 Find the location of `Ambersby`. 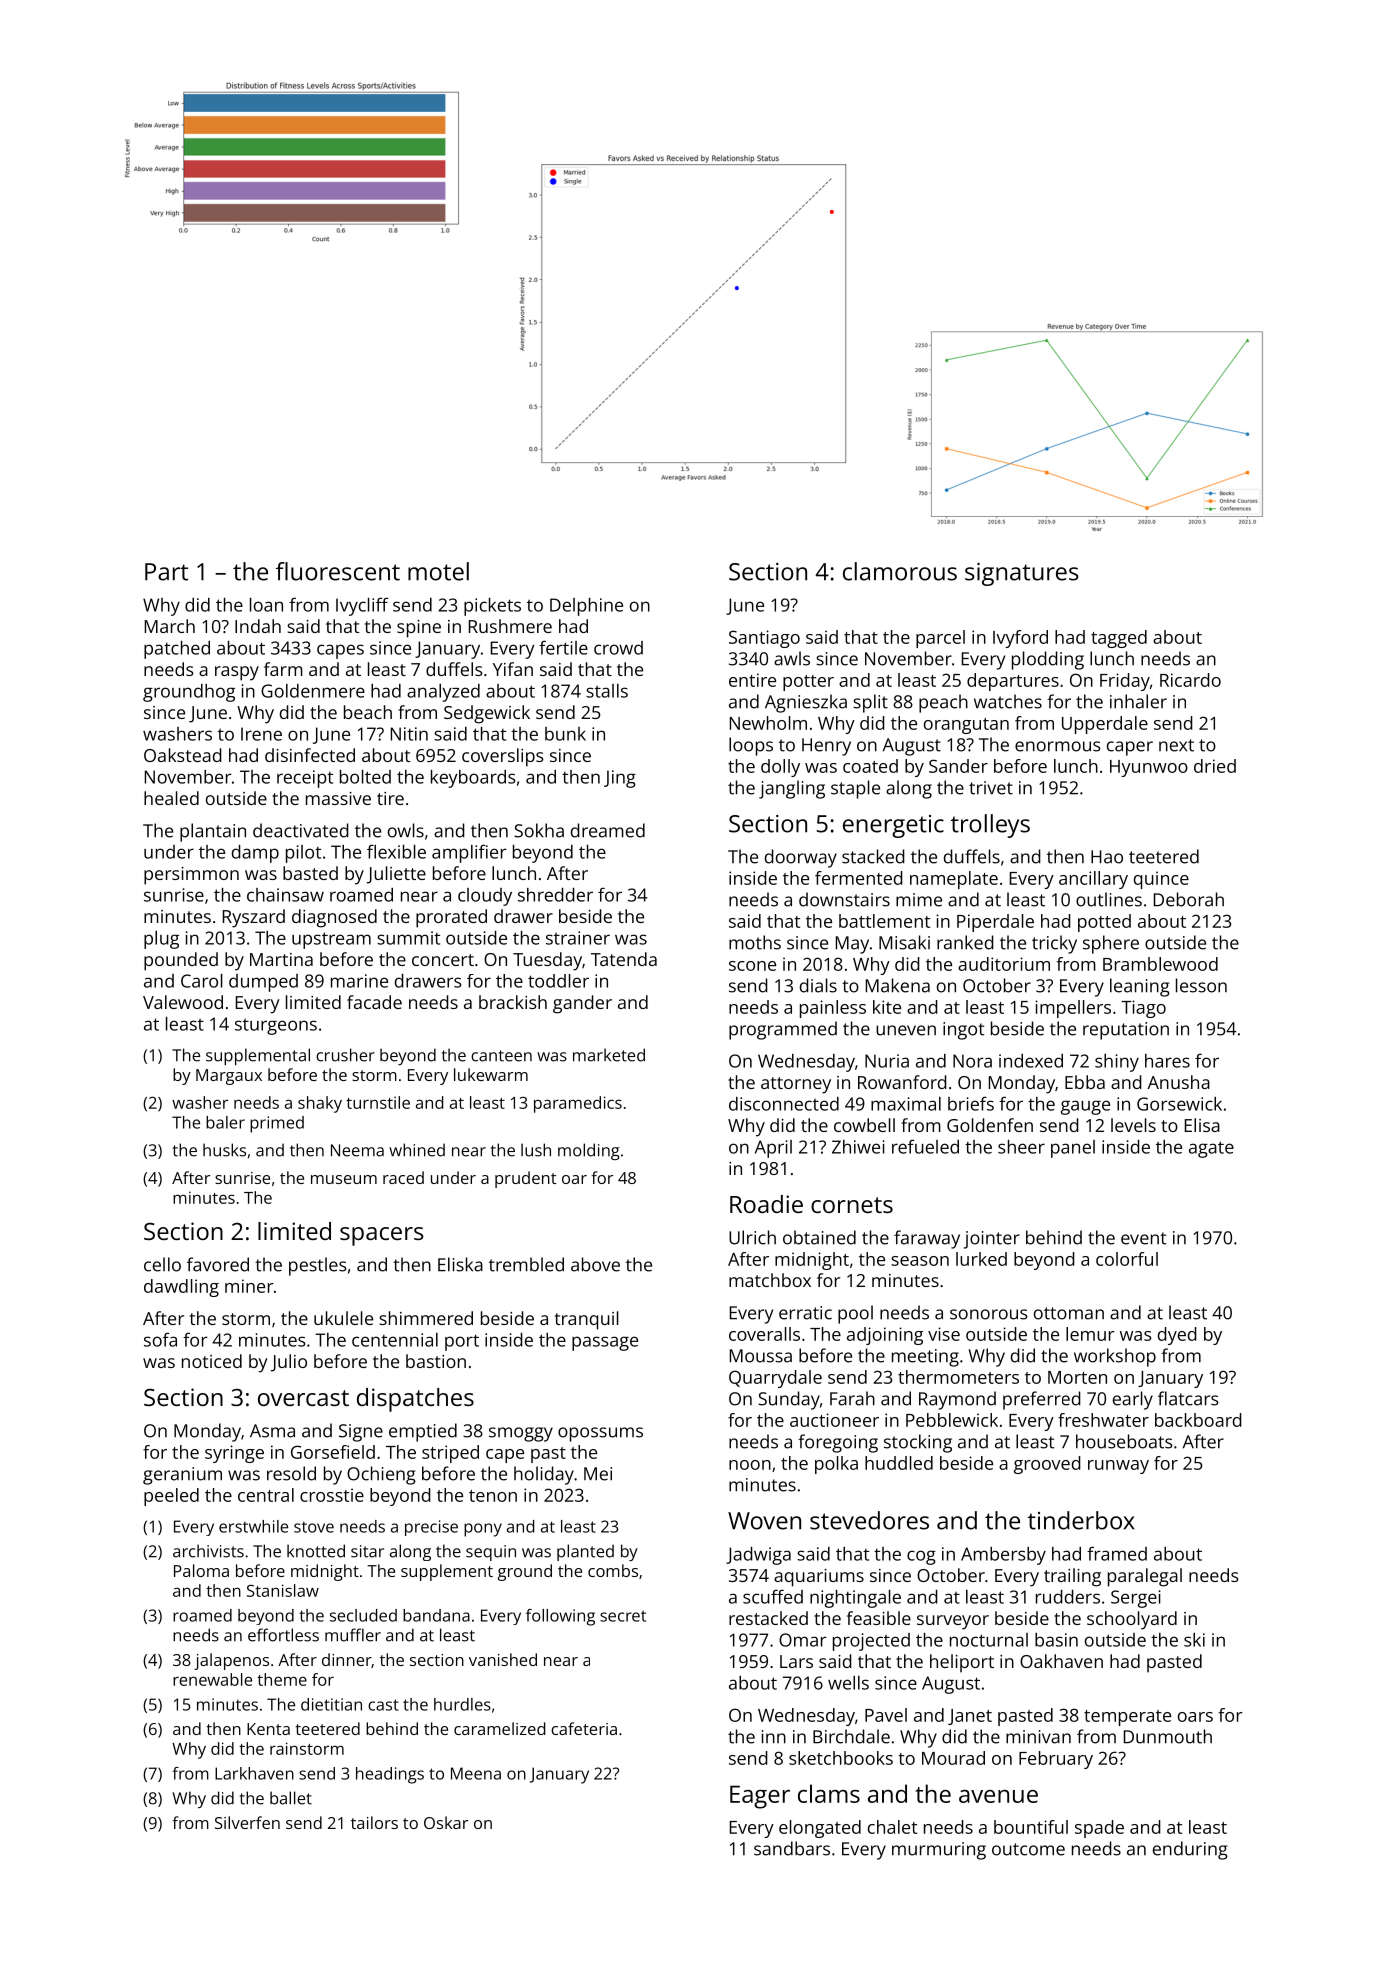

Ambersby is located at coordinates (1003, 1556).
